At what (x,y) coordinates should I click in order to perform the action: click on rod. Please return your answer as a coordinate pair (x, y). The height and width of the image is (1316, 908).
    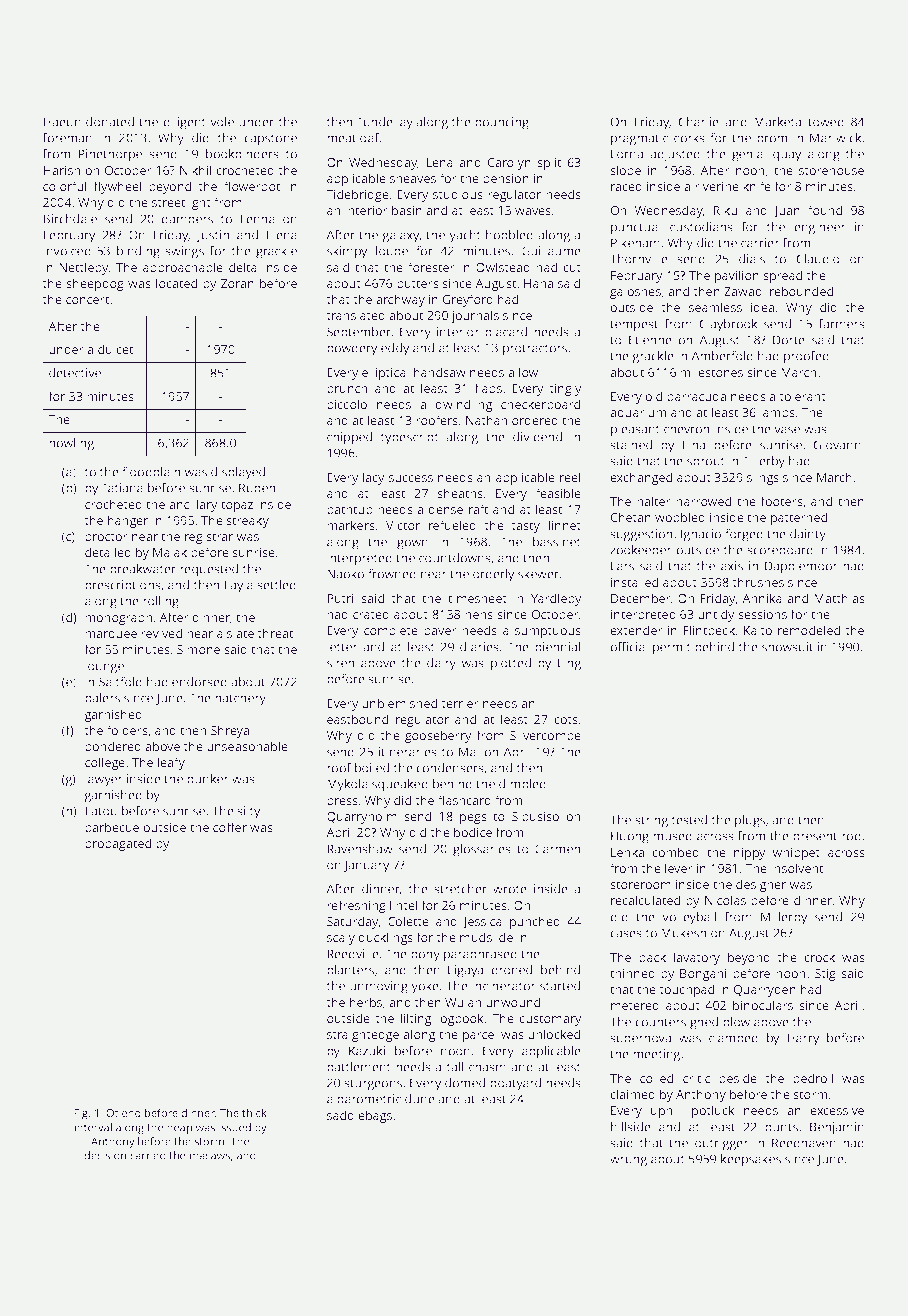
    Looking at the image, I should click on (851, 836).
